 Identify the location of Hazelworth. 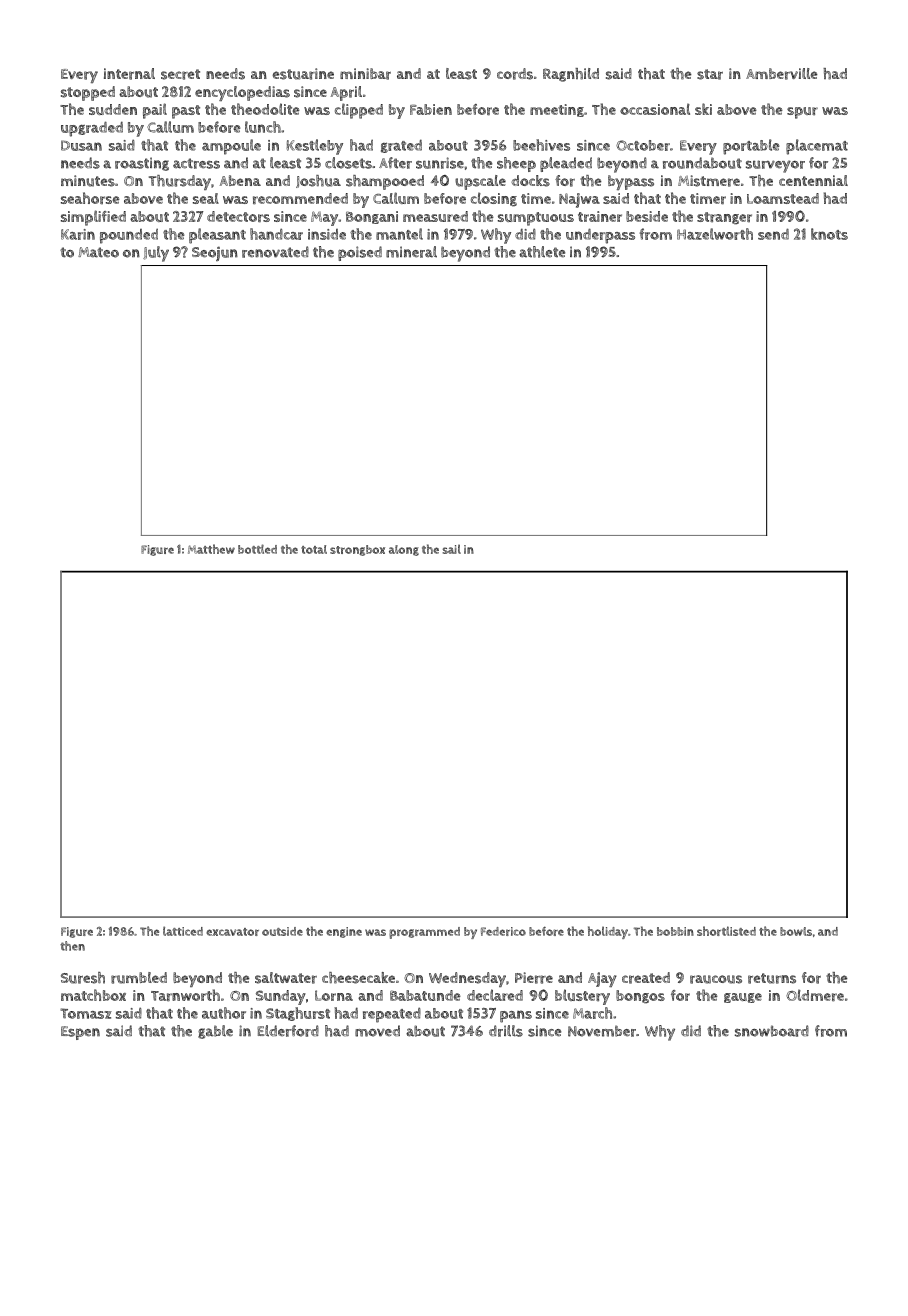
(715, 234).
